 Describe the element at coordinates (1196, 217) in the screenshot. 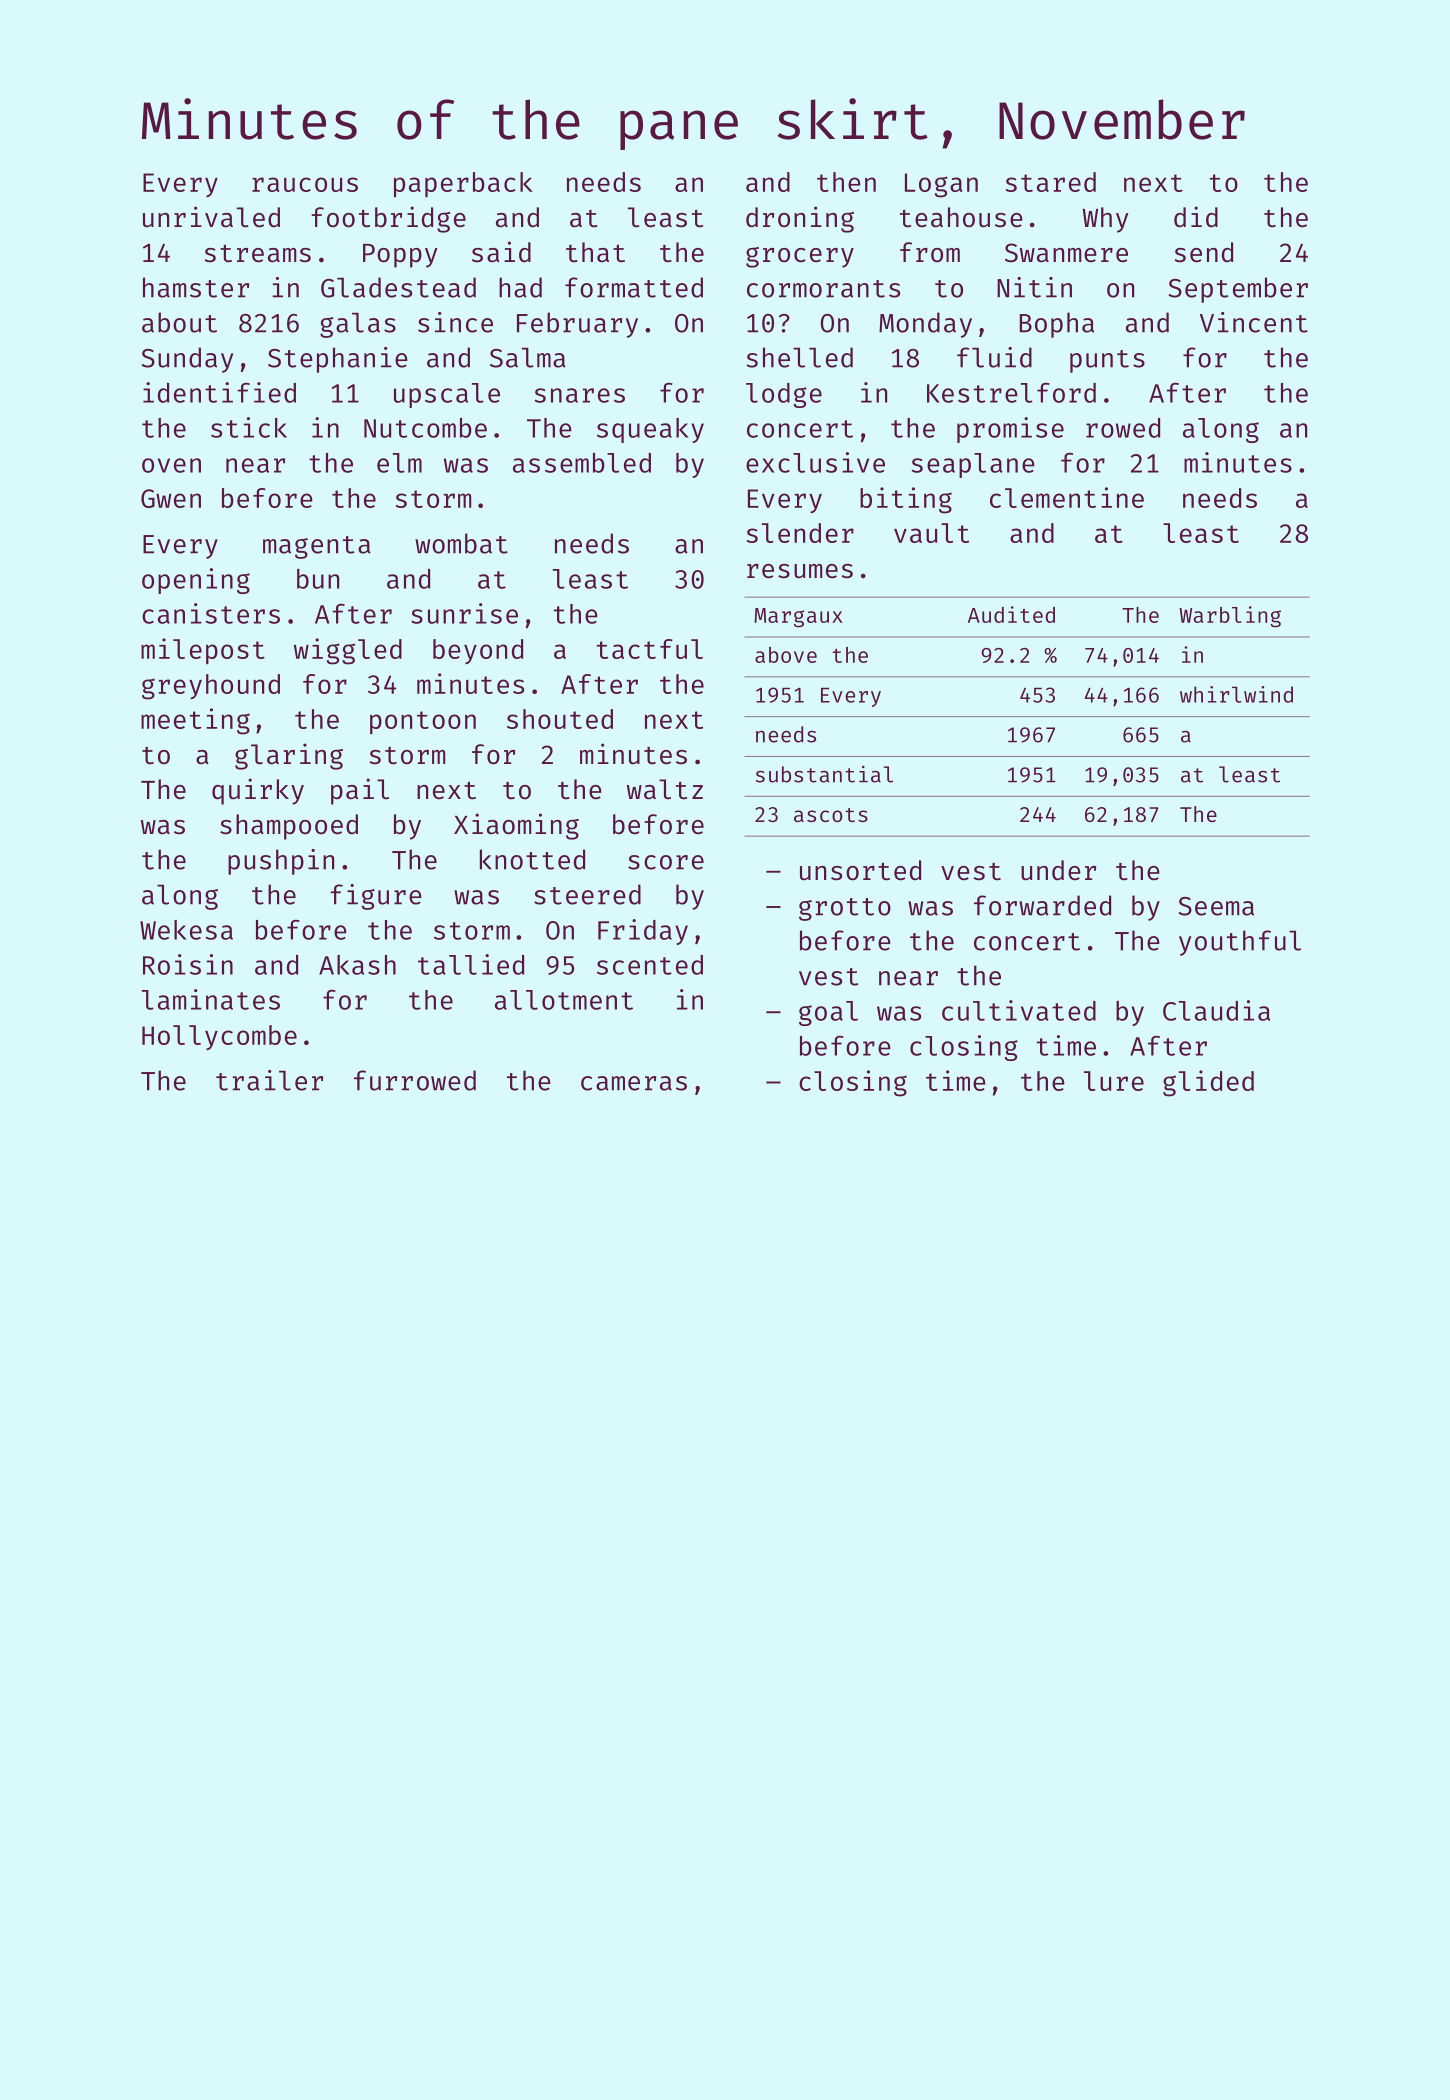

I see `did` at that location.
